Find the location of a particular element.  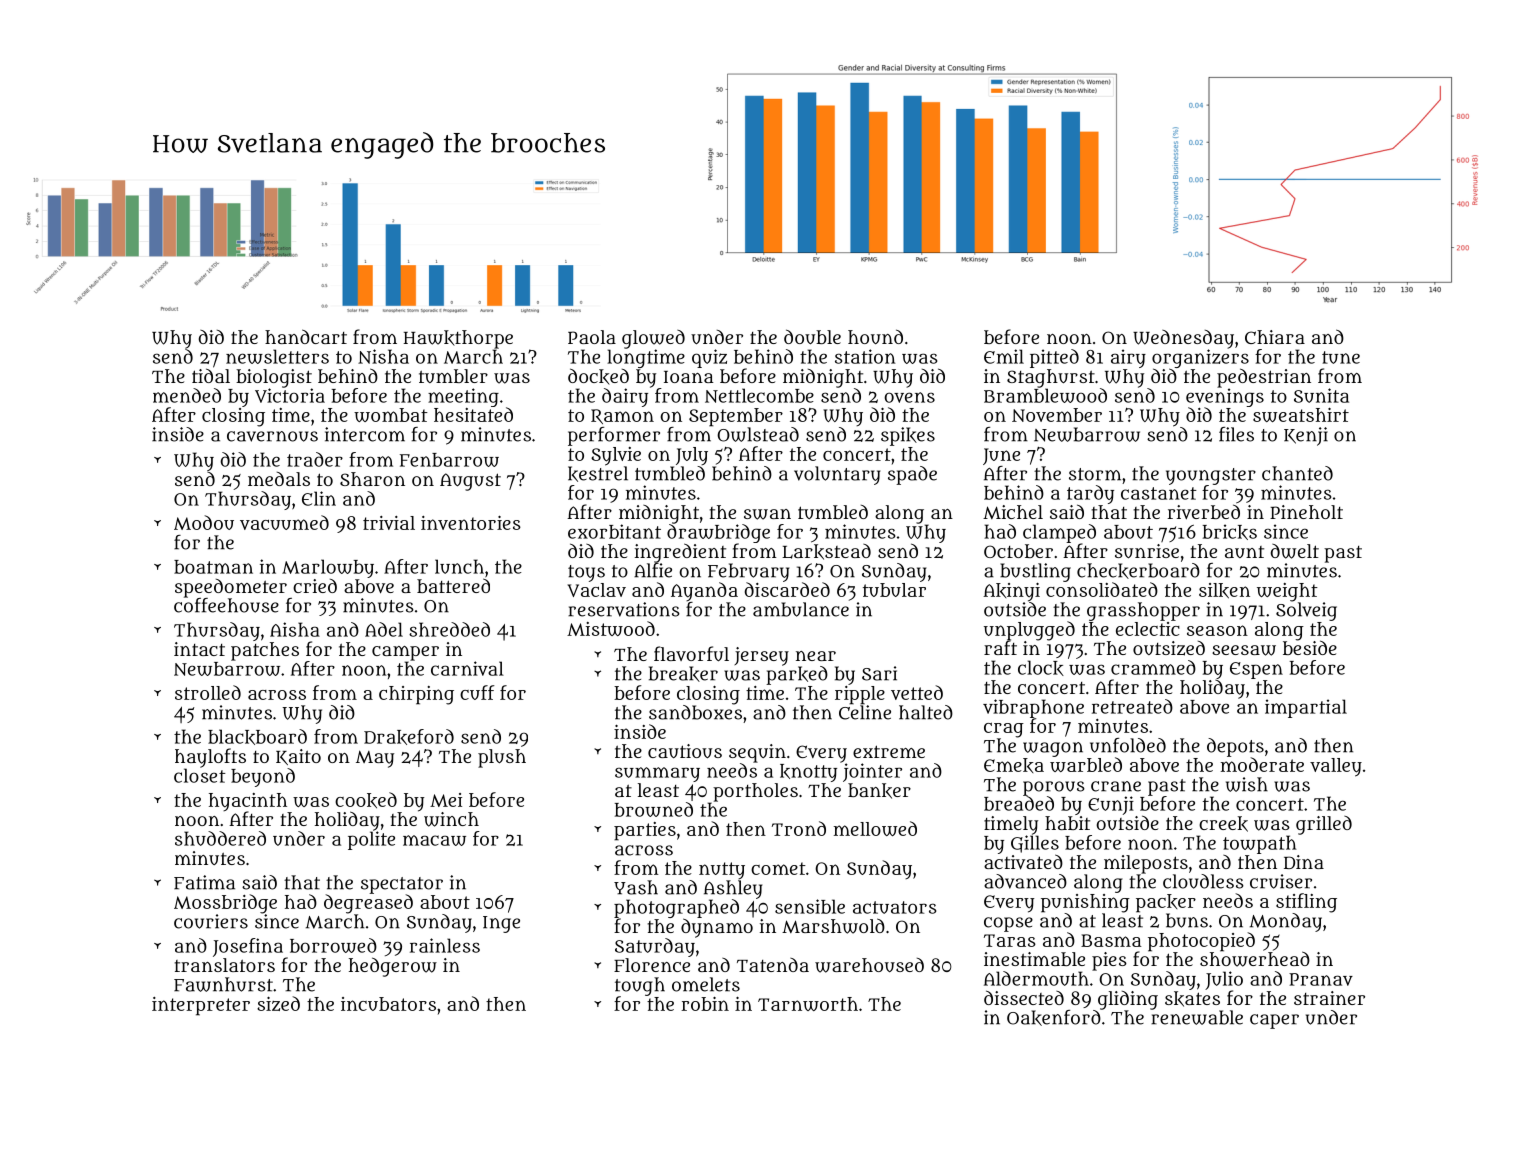

dwelt is located at coordinates (1295, 551).
